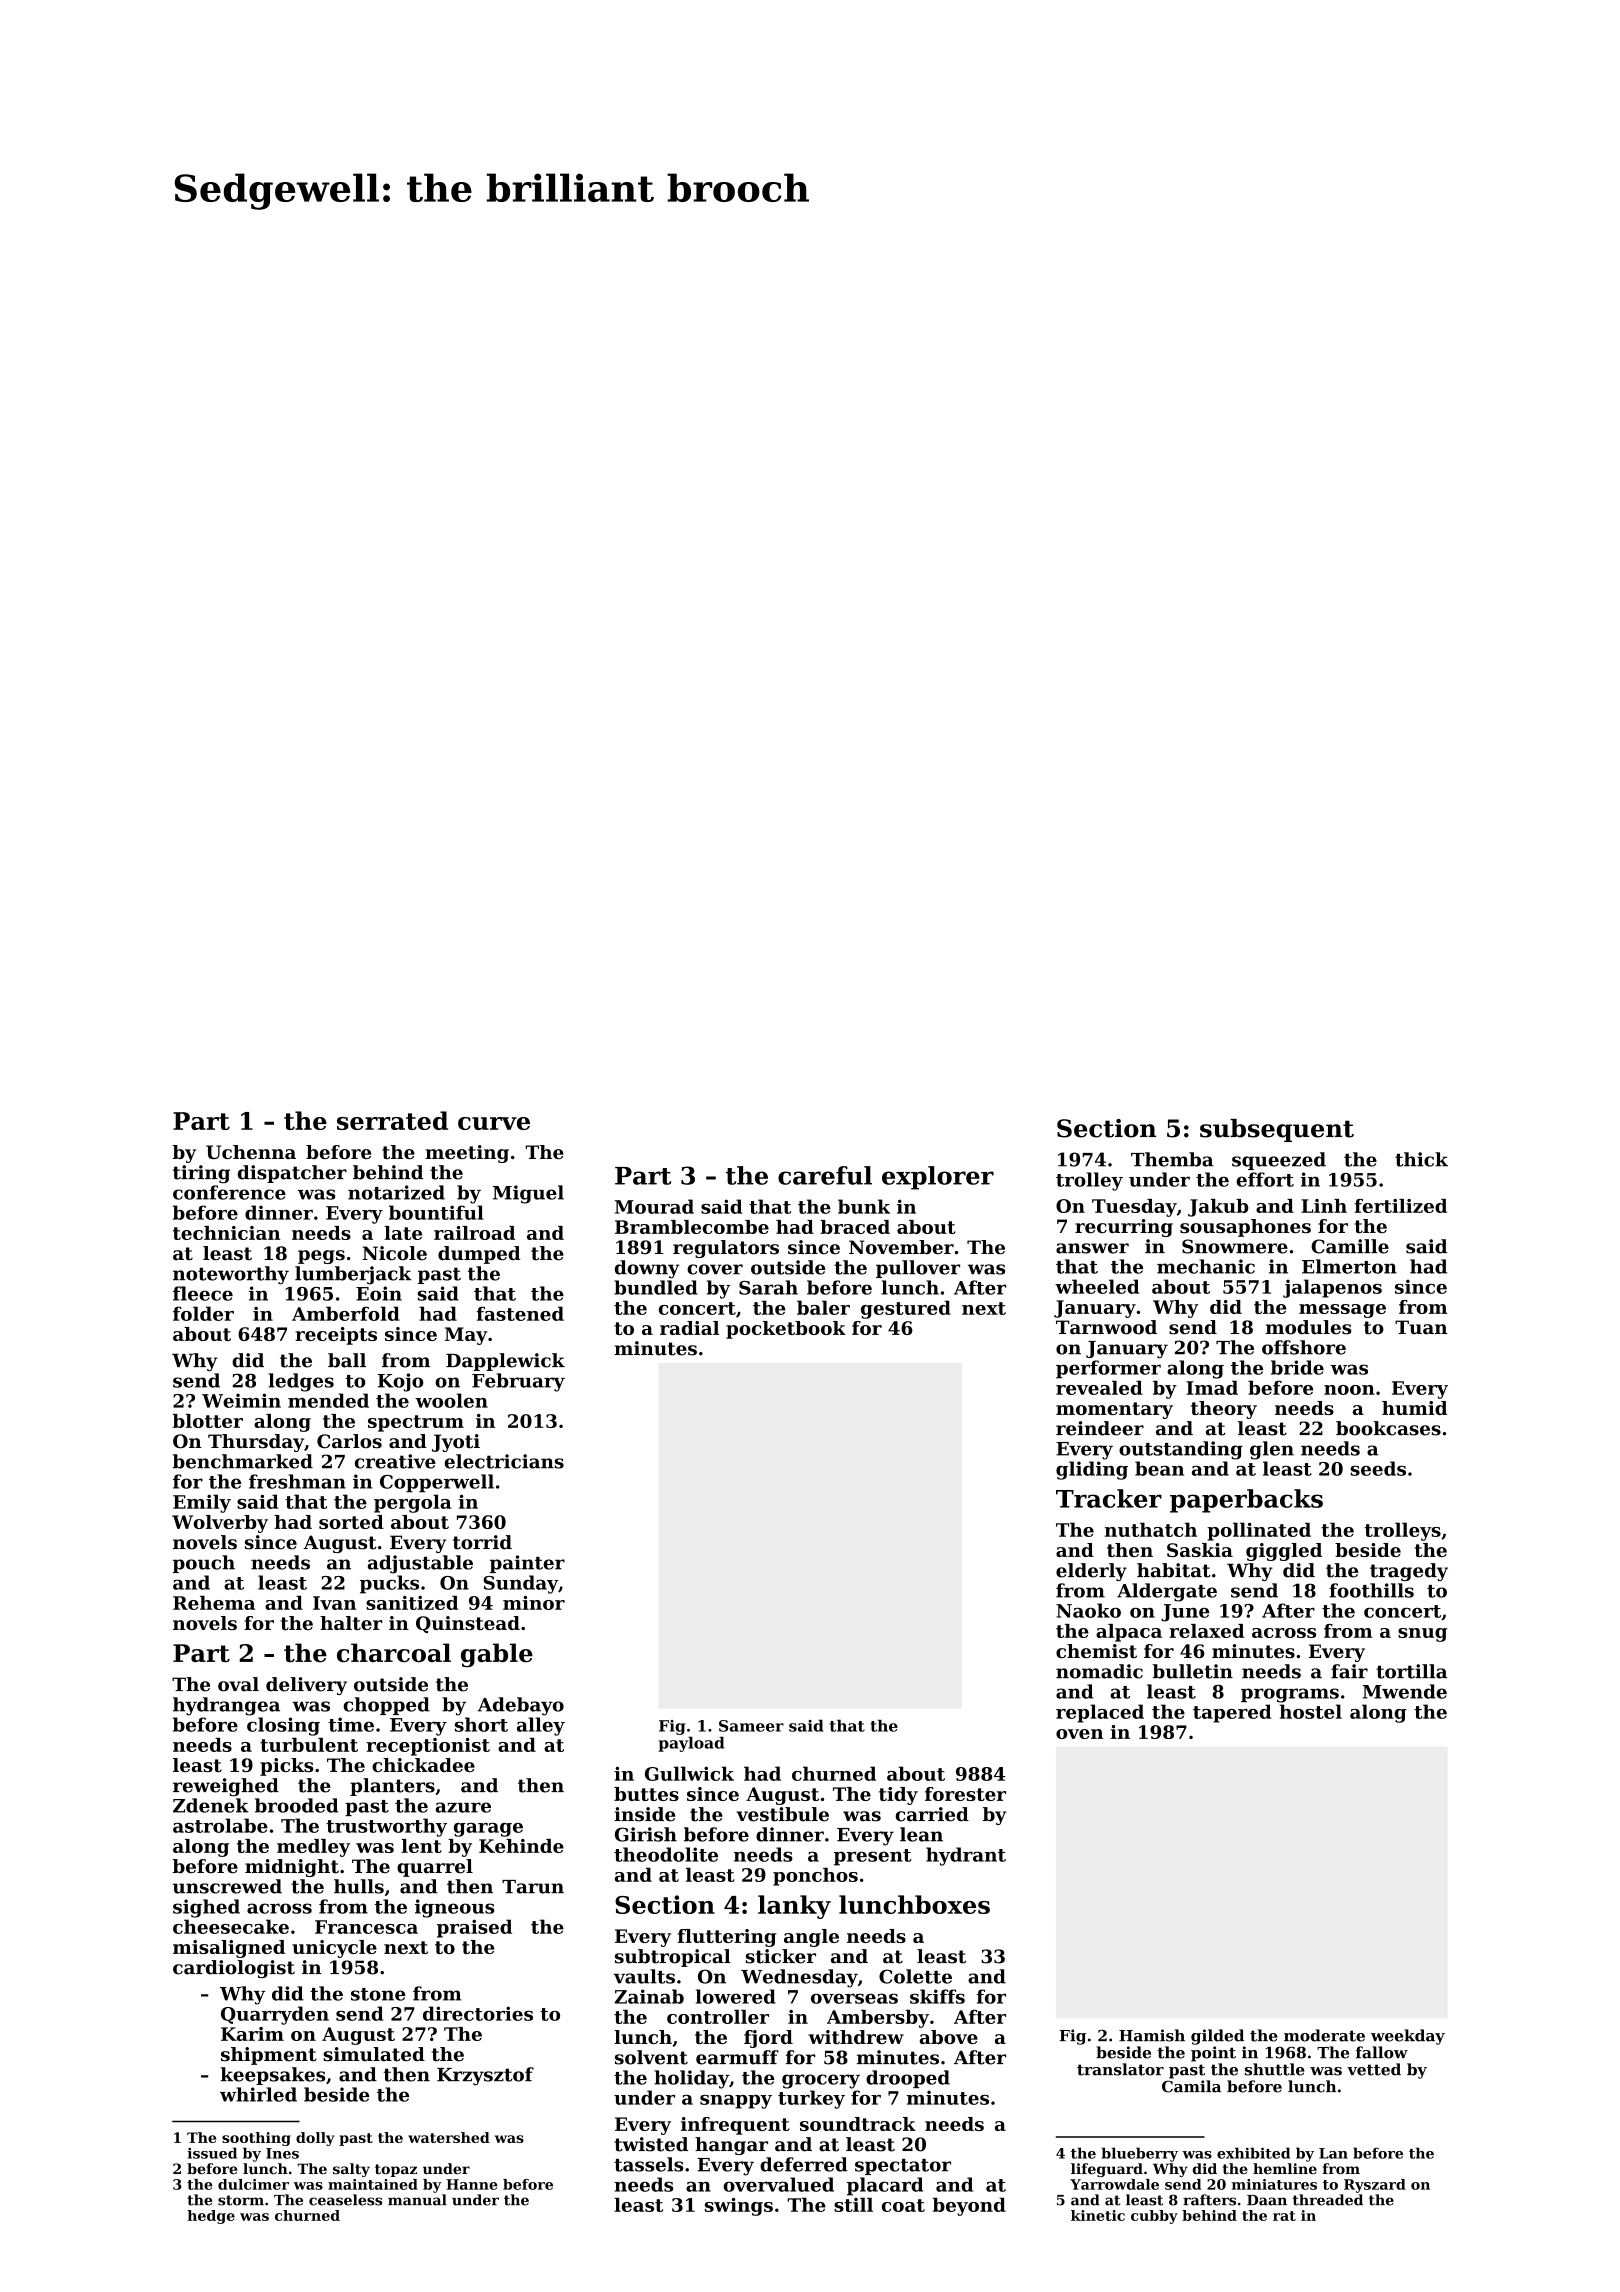 The width and height of the document is (1620, 2292). I want to click on baler, so click(823, 1307).
